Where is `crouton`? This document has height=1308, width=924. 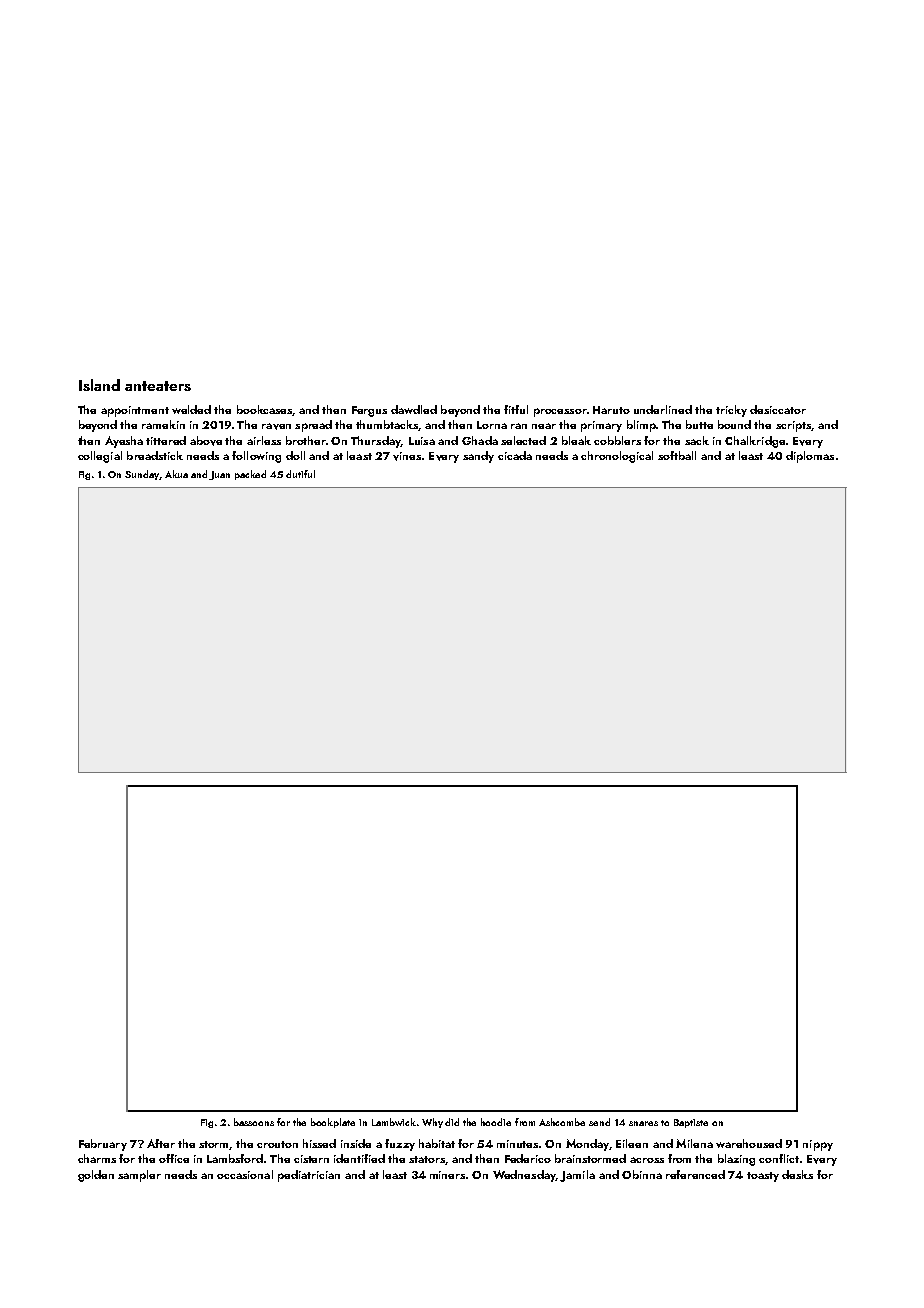 crouton is located at coordinates (277, 1144).
